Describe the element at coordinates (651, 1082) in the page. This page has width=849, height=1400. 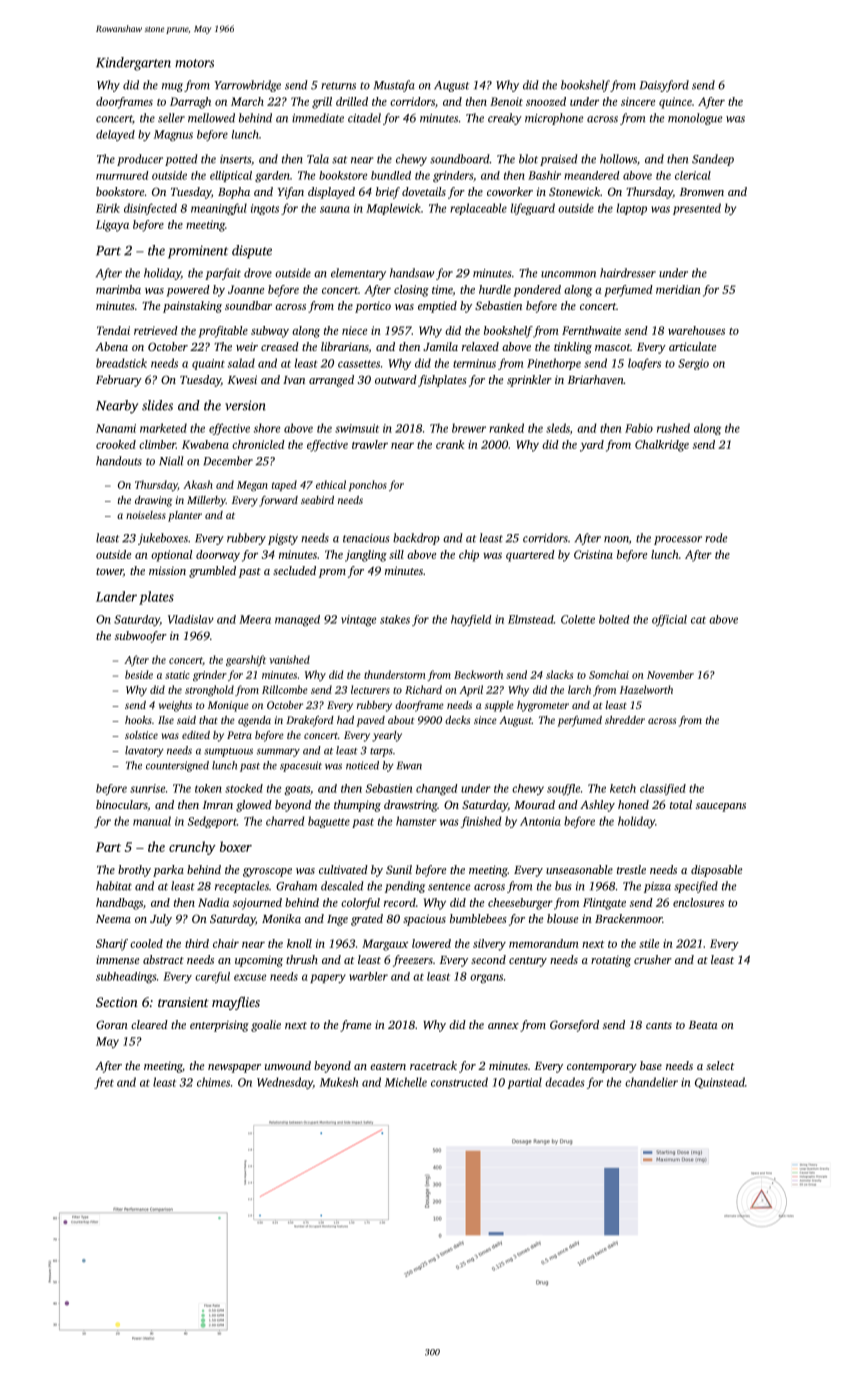
I see `chandelier` at that location.
